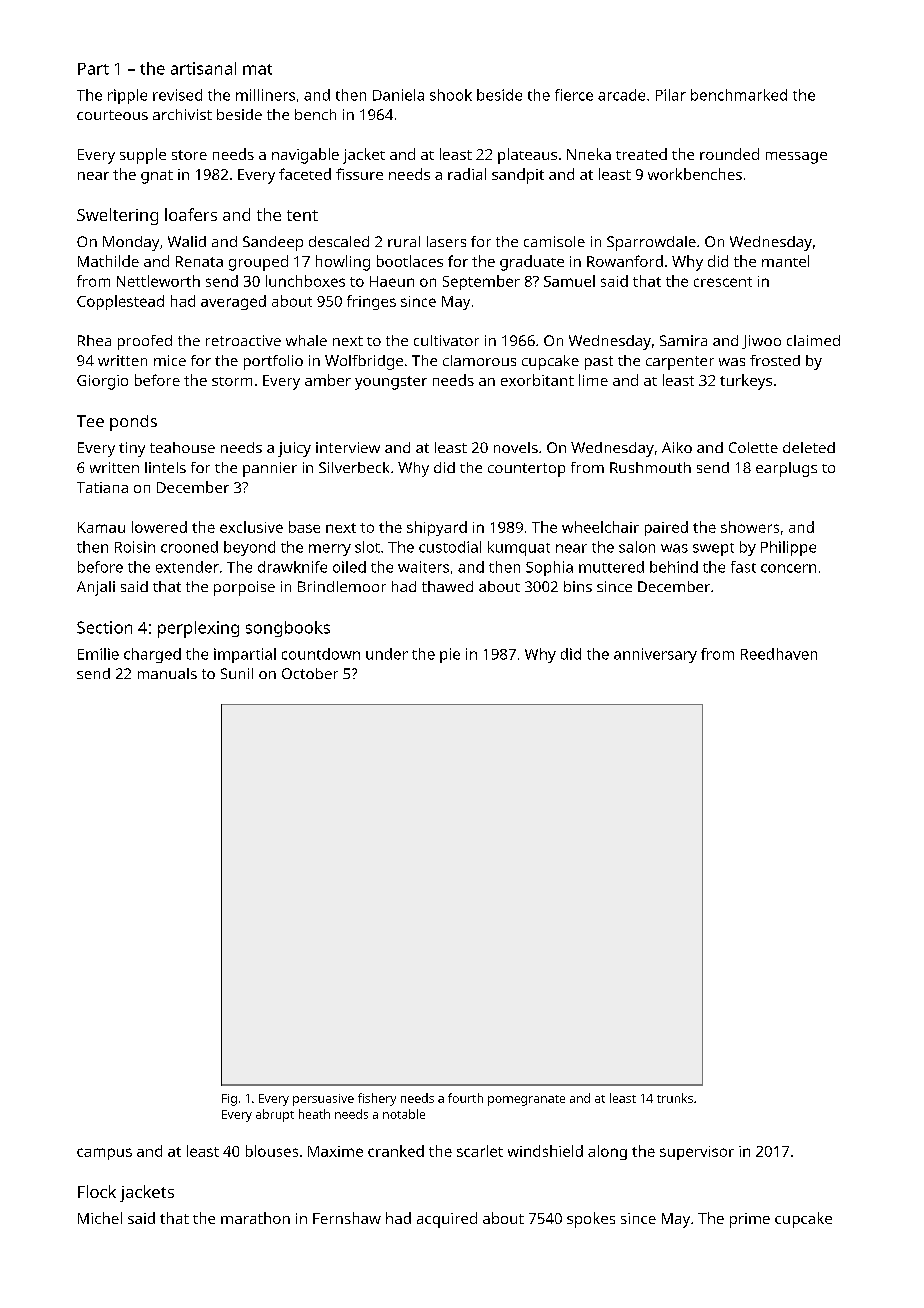 This screenshot has width=924, height=1308. What do you see at coordinates (465, 1098) in the screenshot?
I see `fourth` at bounding box center [465, 1098].
